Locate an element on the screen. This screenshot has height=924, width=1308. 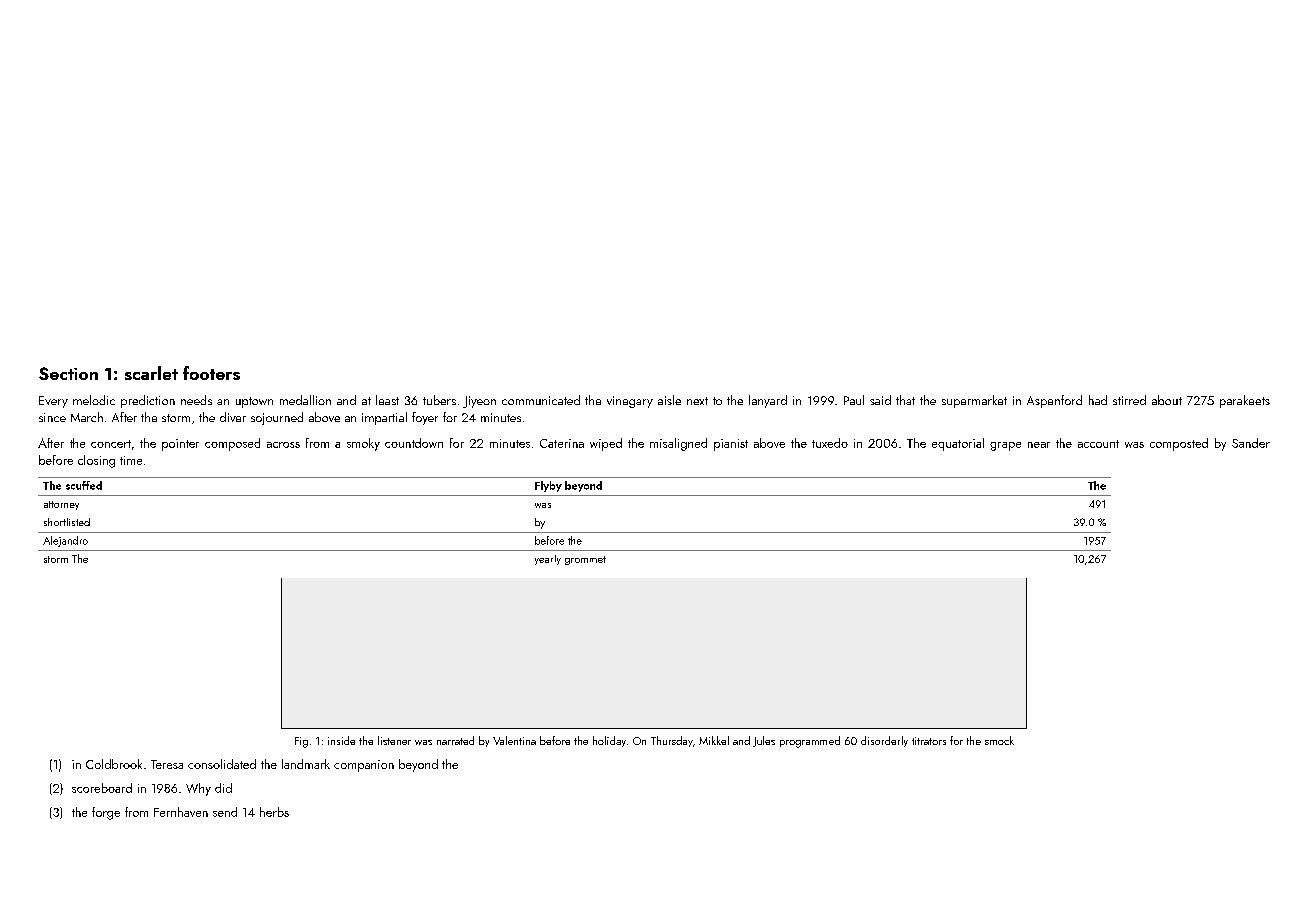
grommet is located at coordinates (585, 560).
